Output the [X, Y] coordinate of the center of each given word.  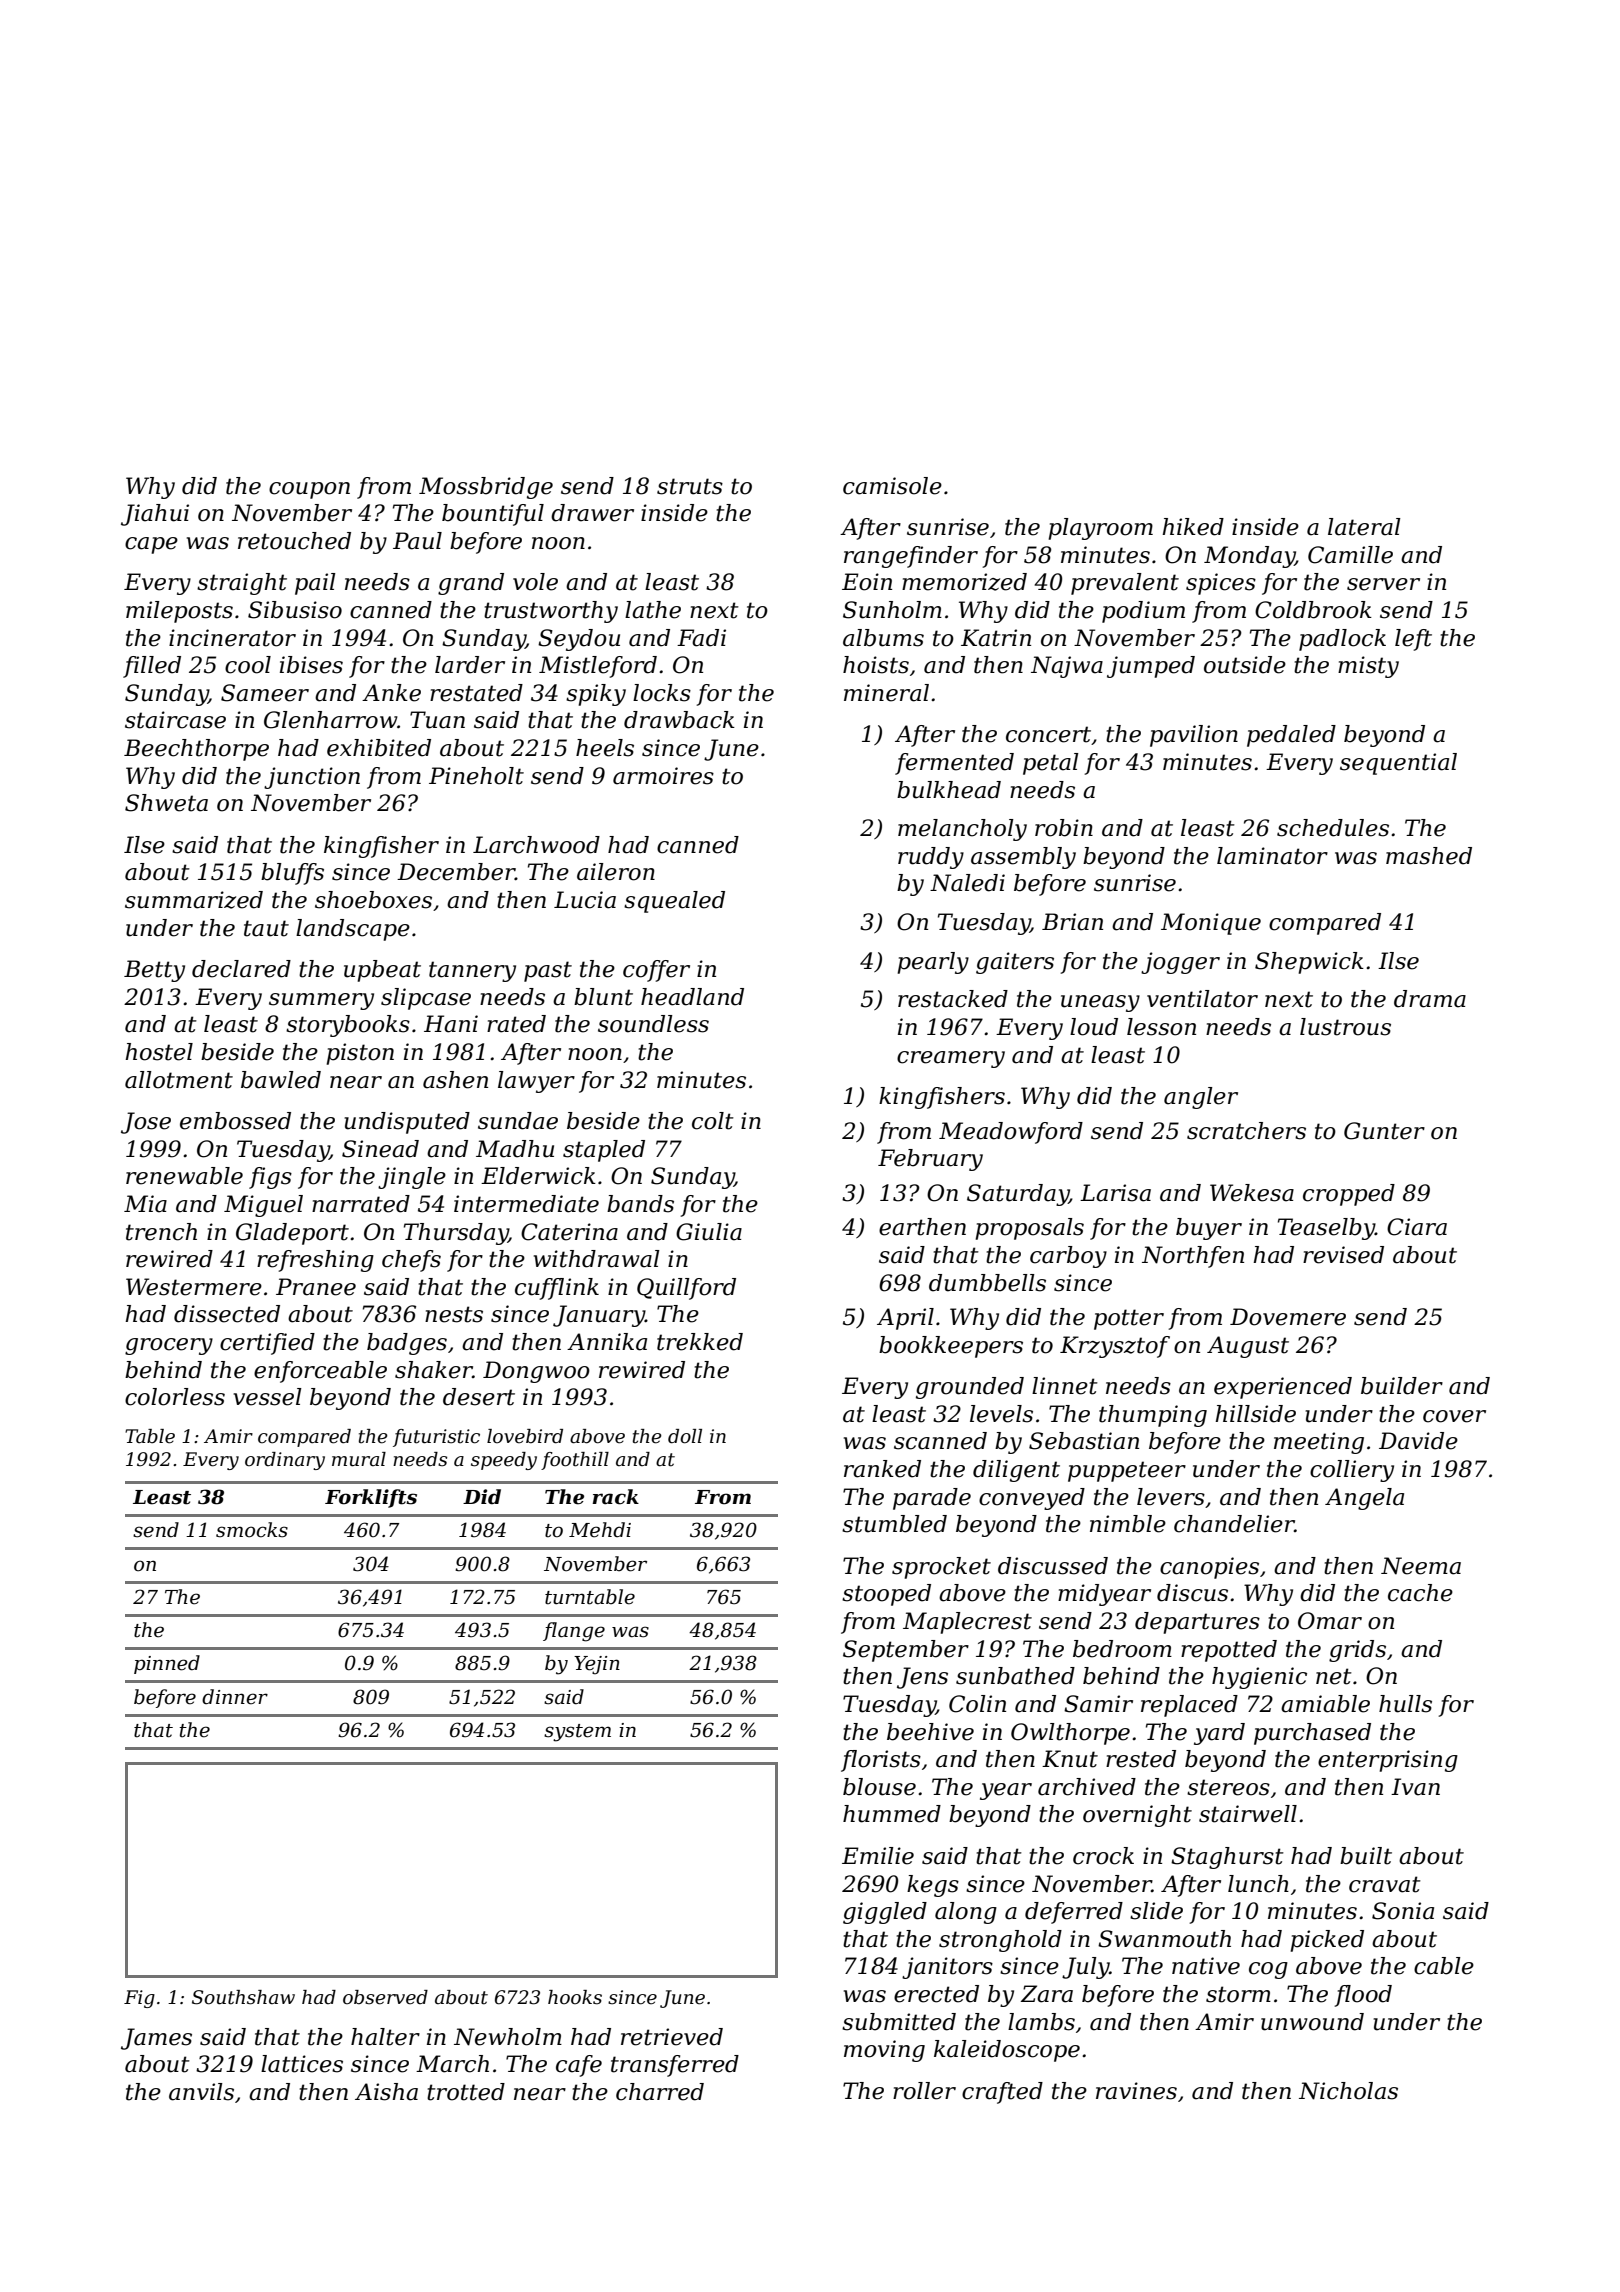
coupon [309, 490]
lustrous [1345, 1027]
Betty [154, 971]
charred [660, 2092]
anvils [201, 2092]
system [577, 1733]
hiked [1193, 527]
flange [574, 1632]
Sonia [1403, 1911]
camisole [892, 486]
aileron [616, 872]
